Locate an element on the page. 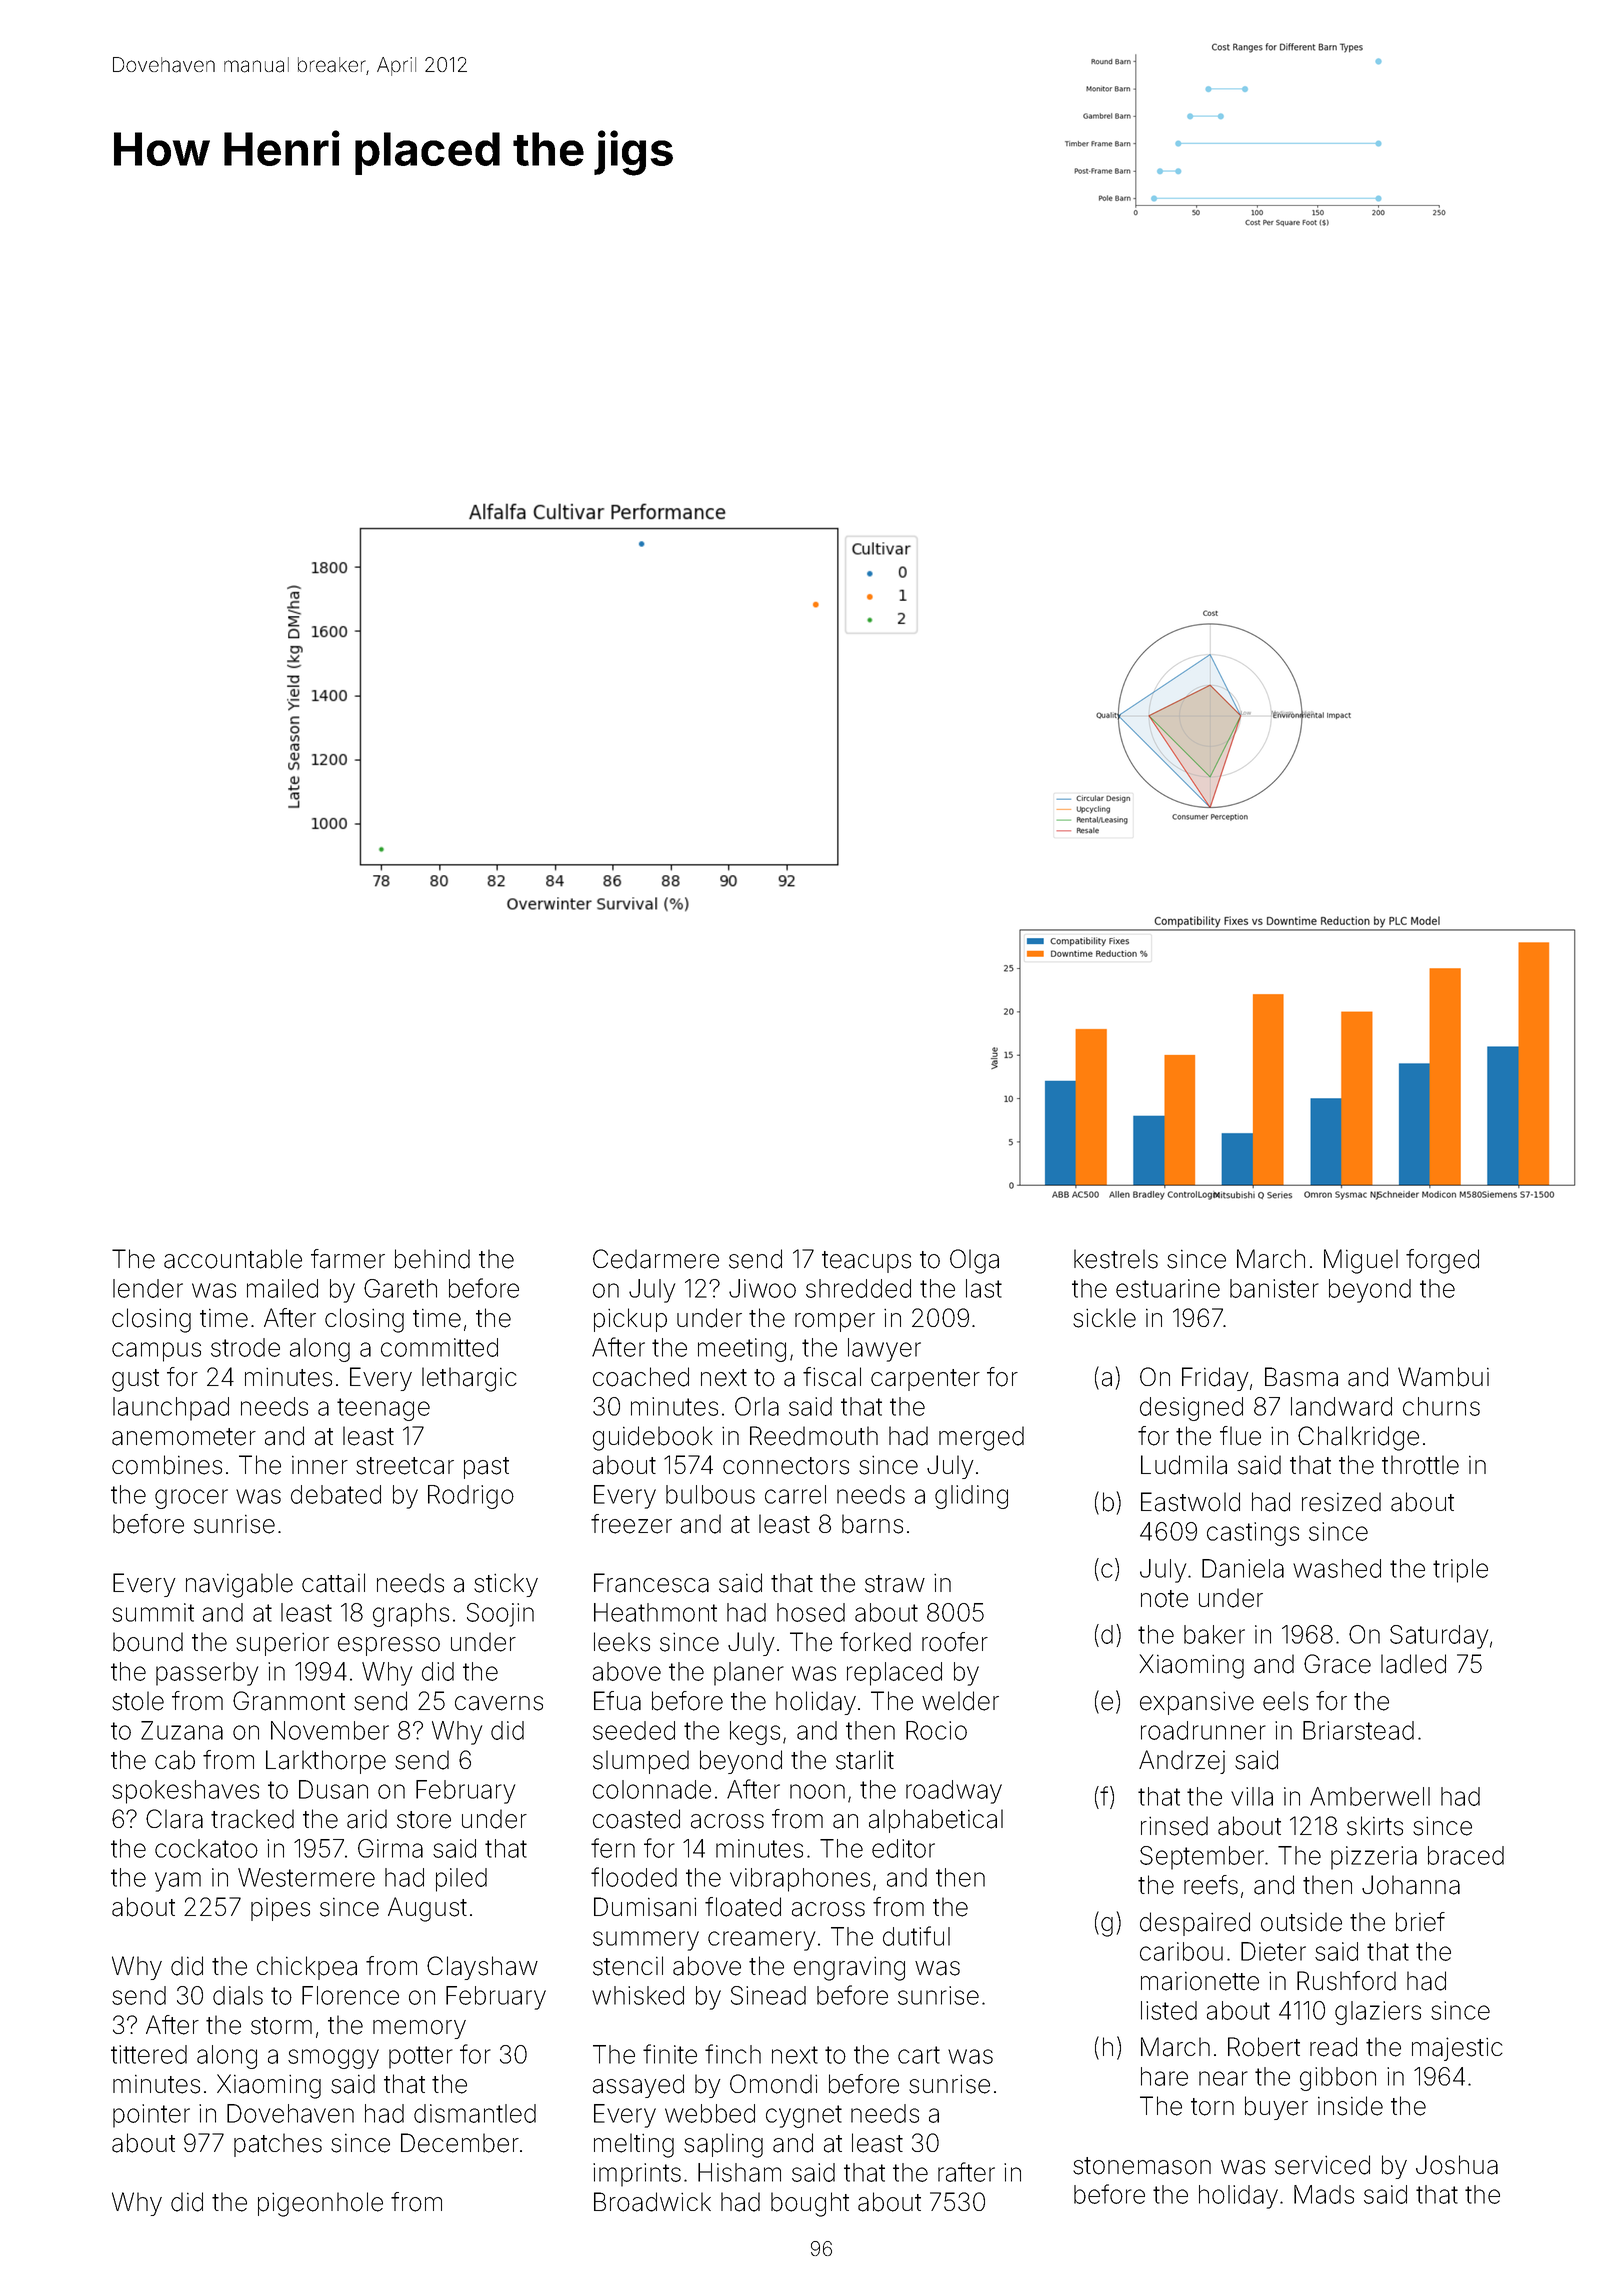  carrel is located at coordinates (795, 1494).
